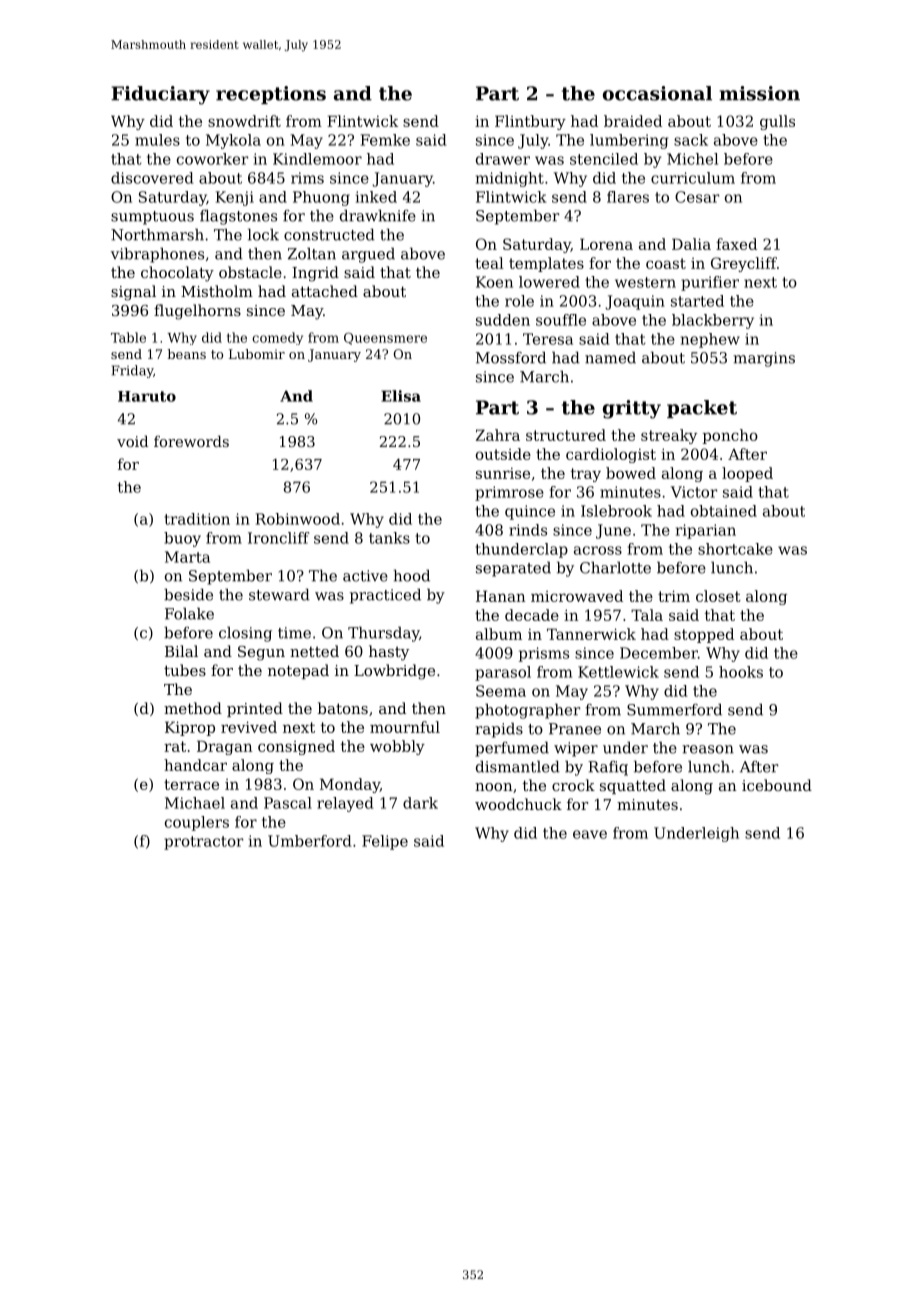  Describe the element at coordinates (528, 530) in the screenshot. I see `rinds` at that location.
